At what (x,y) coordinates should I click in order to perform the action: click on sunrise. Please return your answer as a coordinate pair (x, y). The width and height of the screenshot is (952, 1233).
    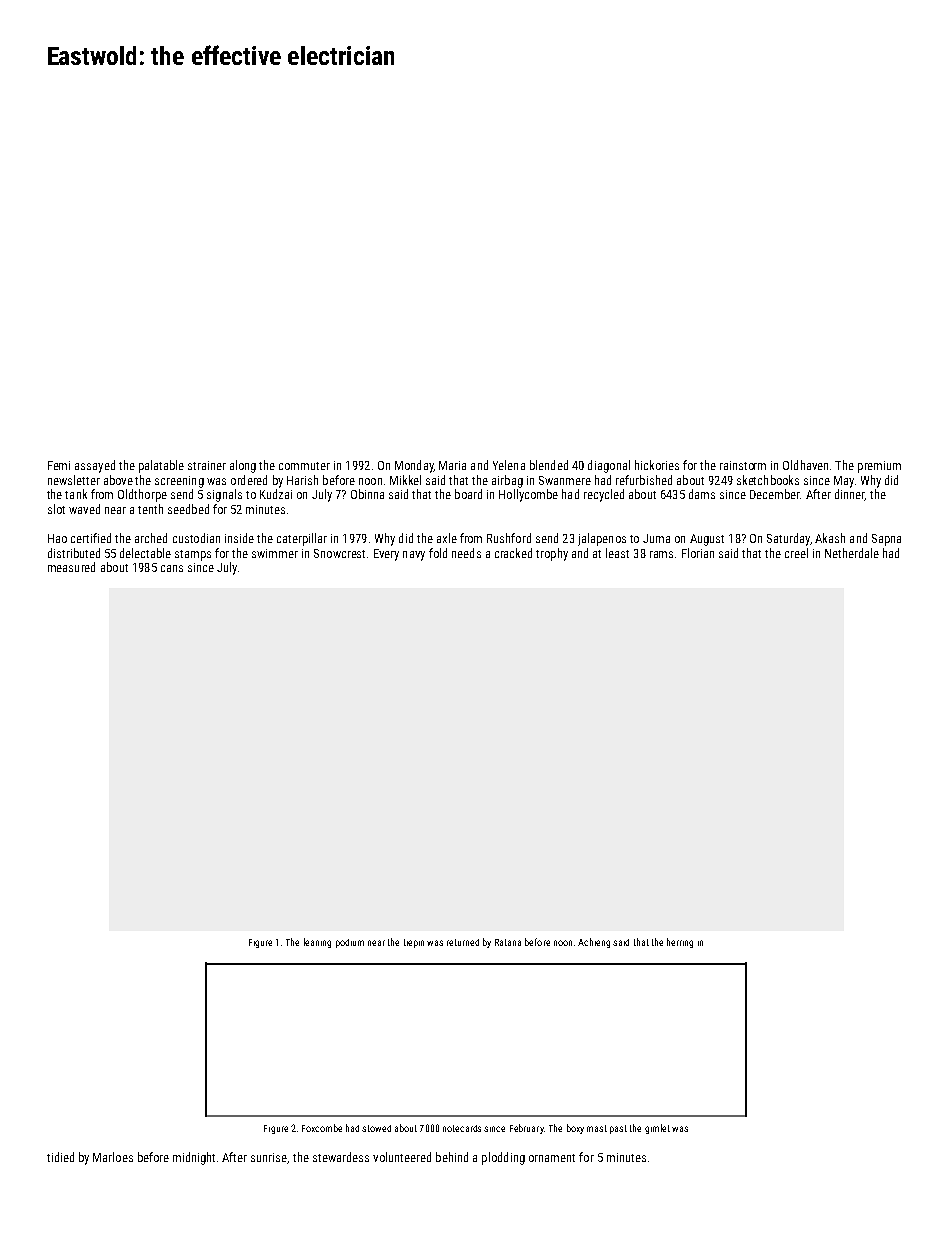
    Looking at the image, I should click on (269, 1158).
